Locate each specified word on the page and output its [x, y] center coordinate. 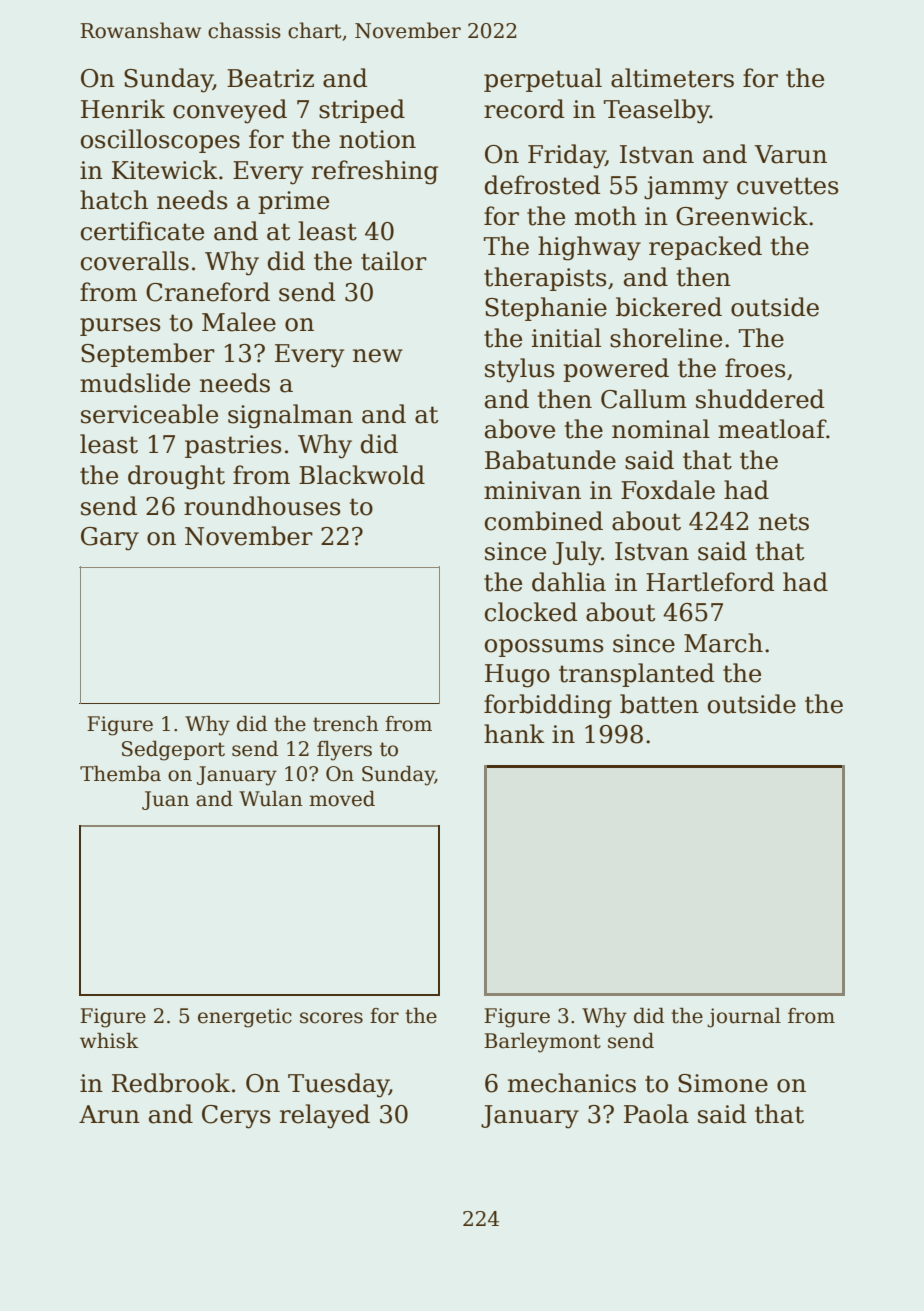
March [723, 643]
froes [755, 368]
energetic [245, 1018]
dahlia [569, 582]
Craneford [208, 292]
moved [342, 799]
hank [514, 734]
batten [659, 704]
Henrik [123, 109]
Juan [165, 800]
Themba [120, 774]
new [378, 356]
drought [176, 477]
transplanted [636, 675]
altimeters [672, 78]
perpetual [543, 80]
